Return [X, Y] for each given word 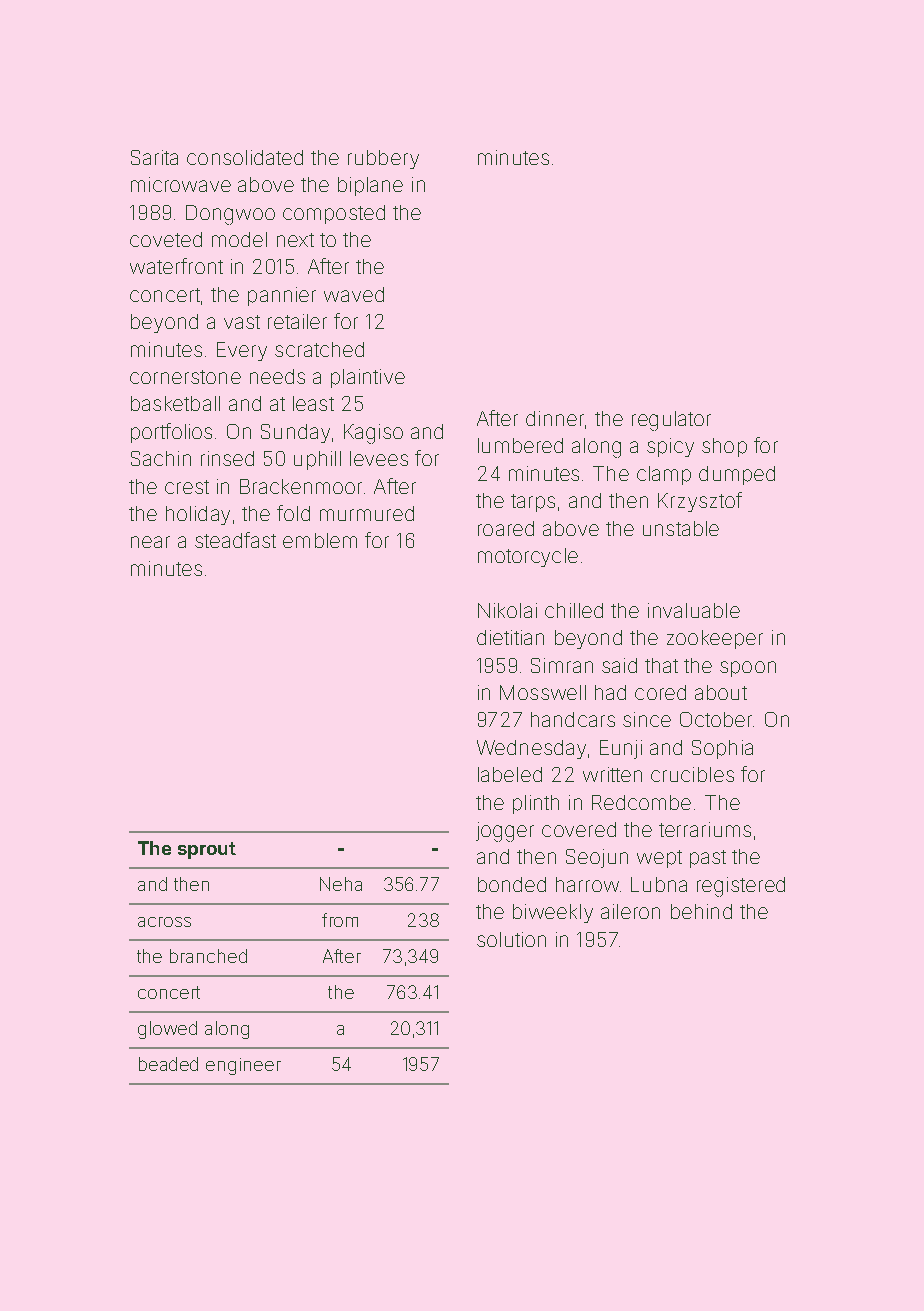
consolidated [245, 157]
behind [701, 911]
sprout [207, 850]
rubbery [383, 159]
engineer [243, 1066]
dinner [555, 418]
